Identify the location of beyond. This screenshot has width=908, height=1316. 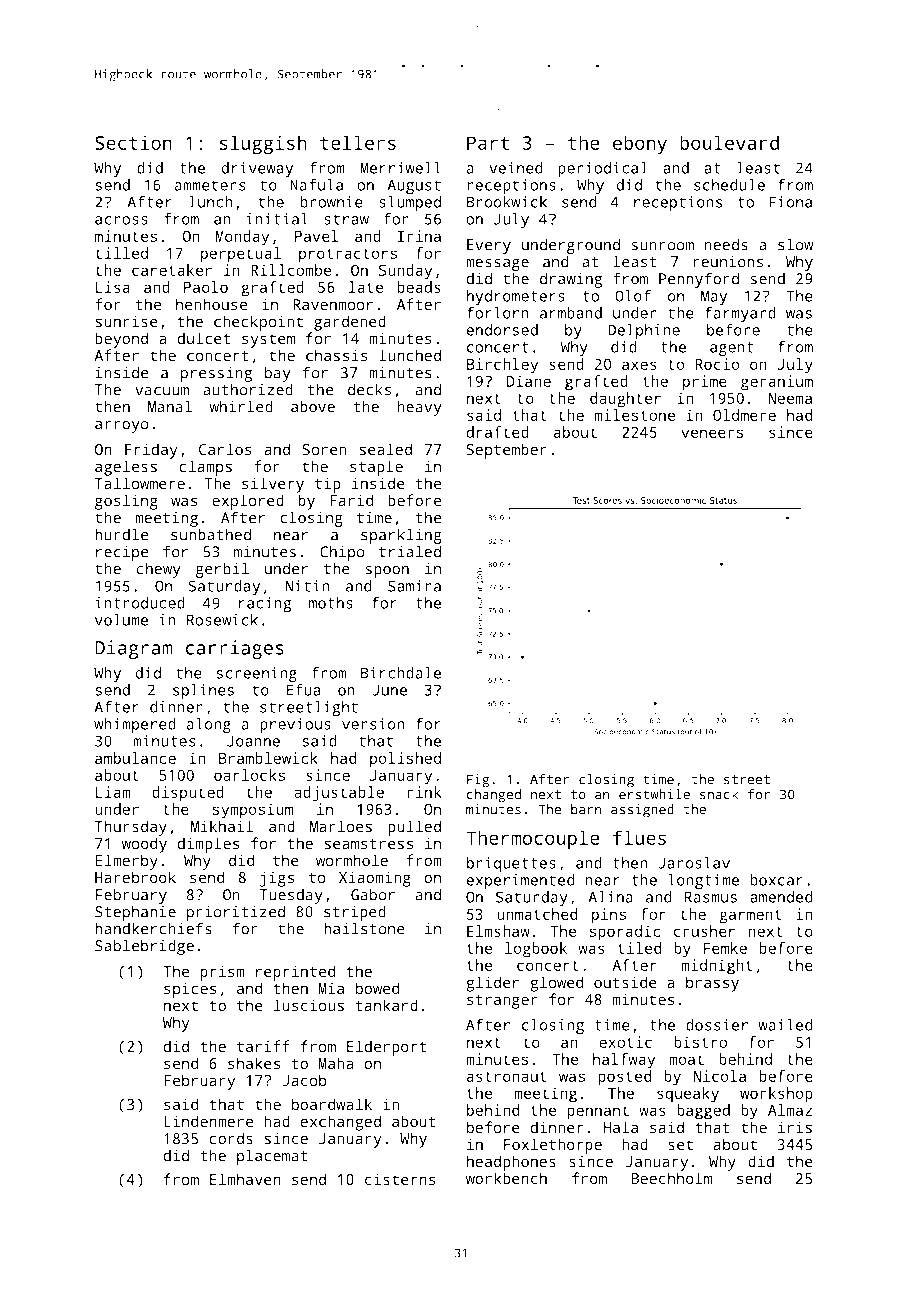
(121, 340).
